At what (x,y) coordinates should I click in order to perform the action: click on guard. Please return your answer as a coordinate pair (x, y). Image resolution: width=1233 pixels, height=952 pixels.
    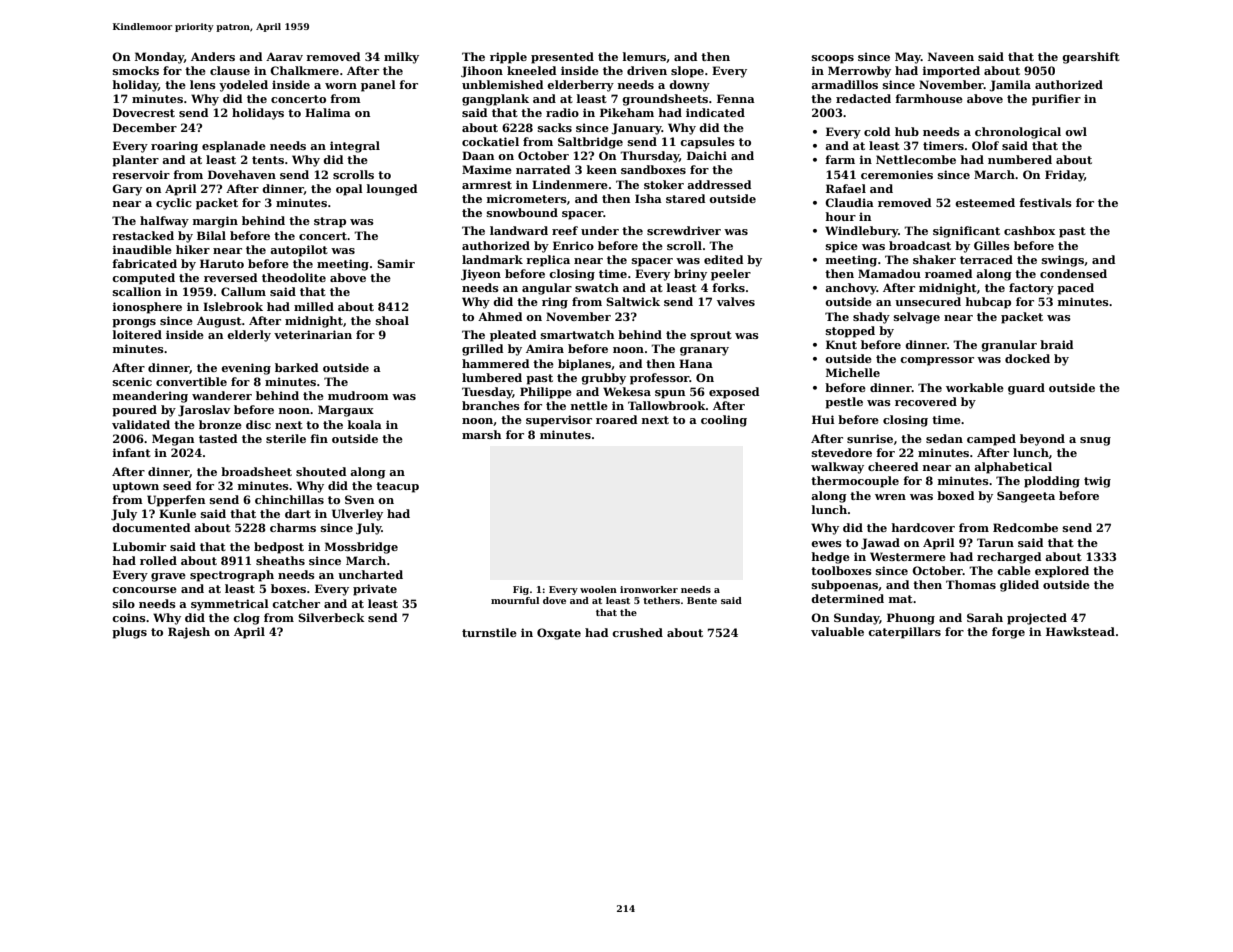
    Looking at the image, I should click on (1026, 389).
